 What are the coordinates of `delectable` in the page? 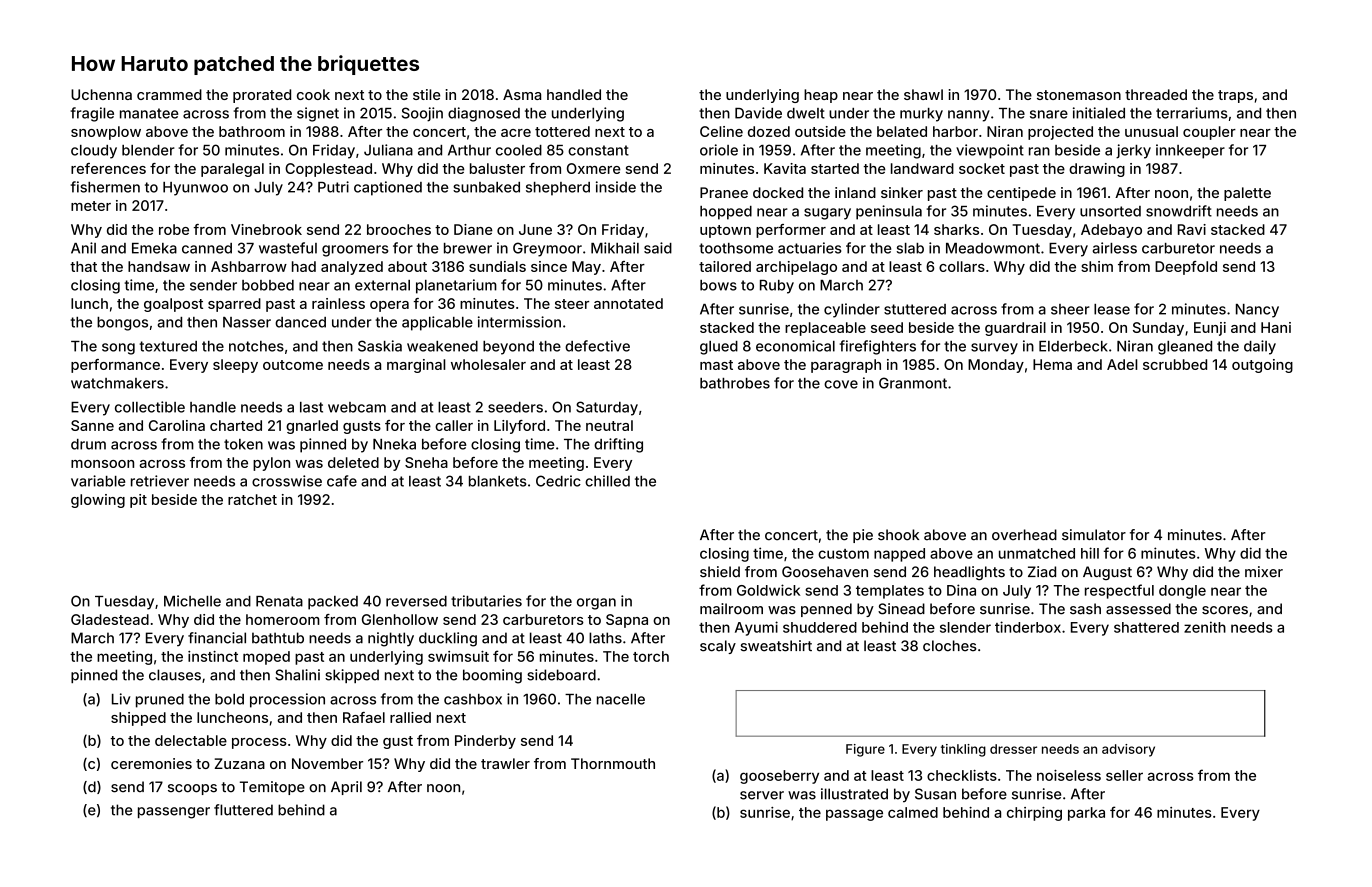 It's located at (191, 740).
